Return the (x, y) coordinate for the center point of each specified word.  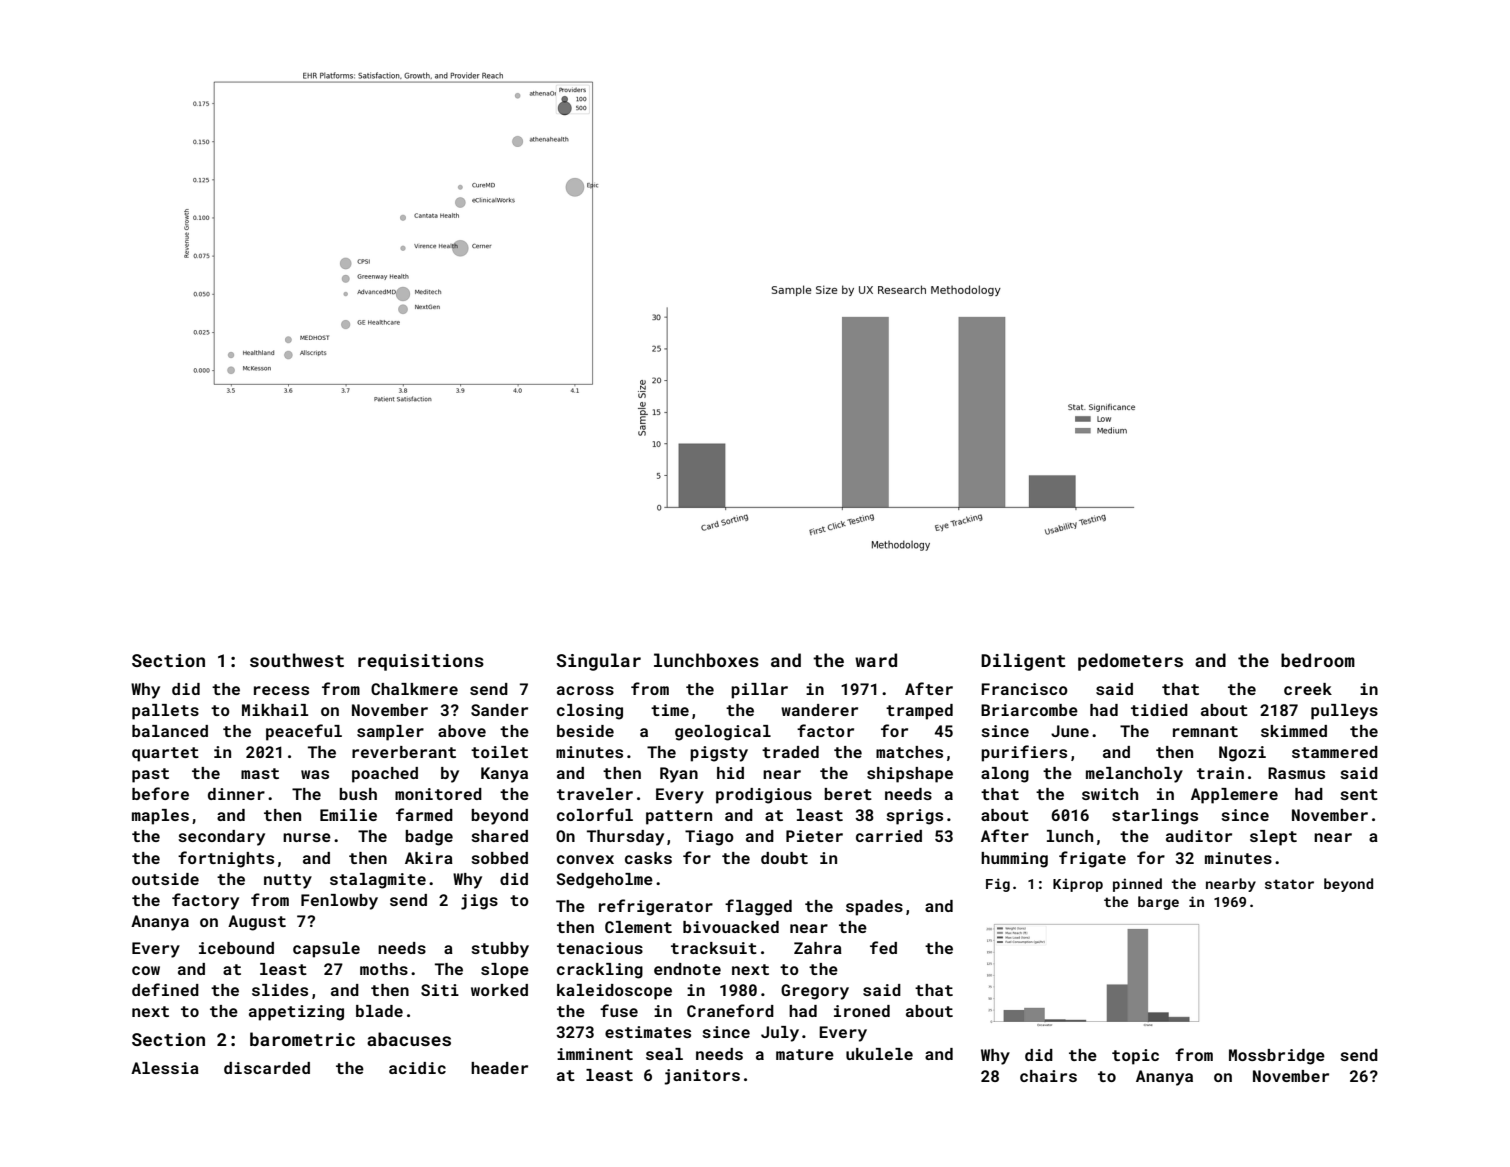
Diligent (1023, 662)
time (670, 710)
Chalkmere (414, 689)
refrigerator (656, 907)
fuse (619, 1010)
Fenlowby (339, 902)
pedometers (1130, 662)
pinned (1137, 885)
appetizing (296, 1013)
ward (876, 660)
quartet (165, 754)
